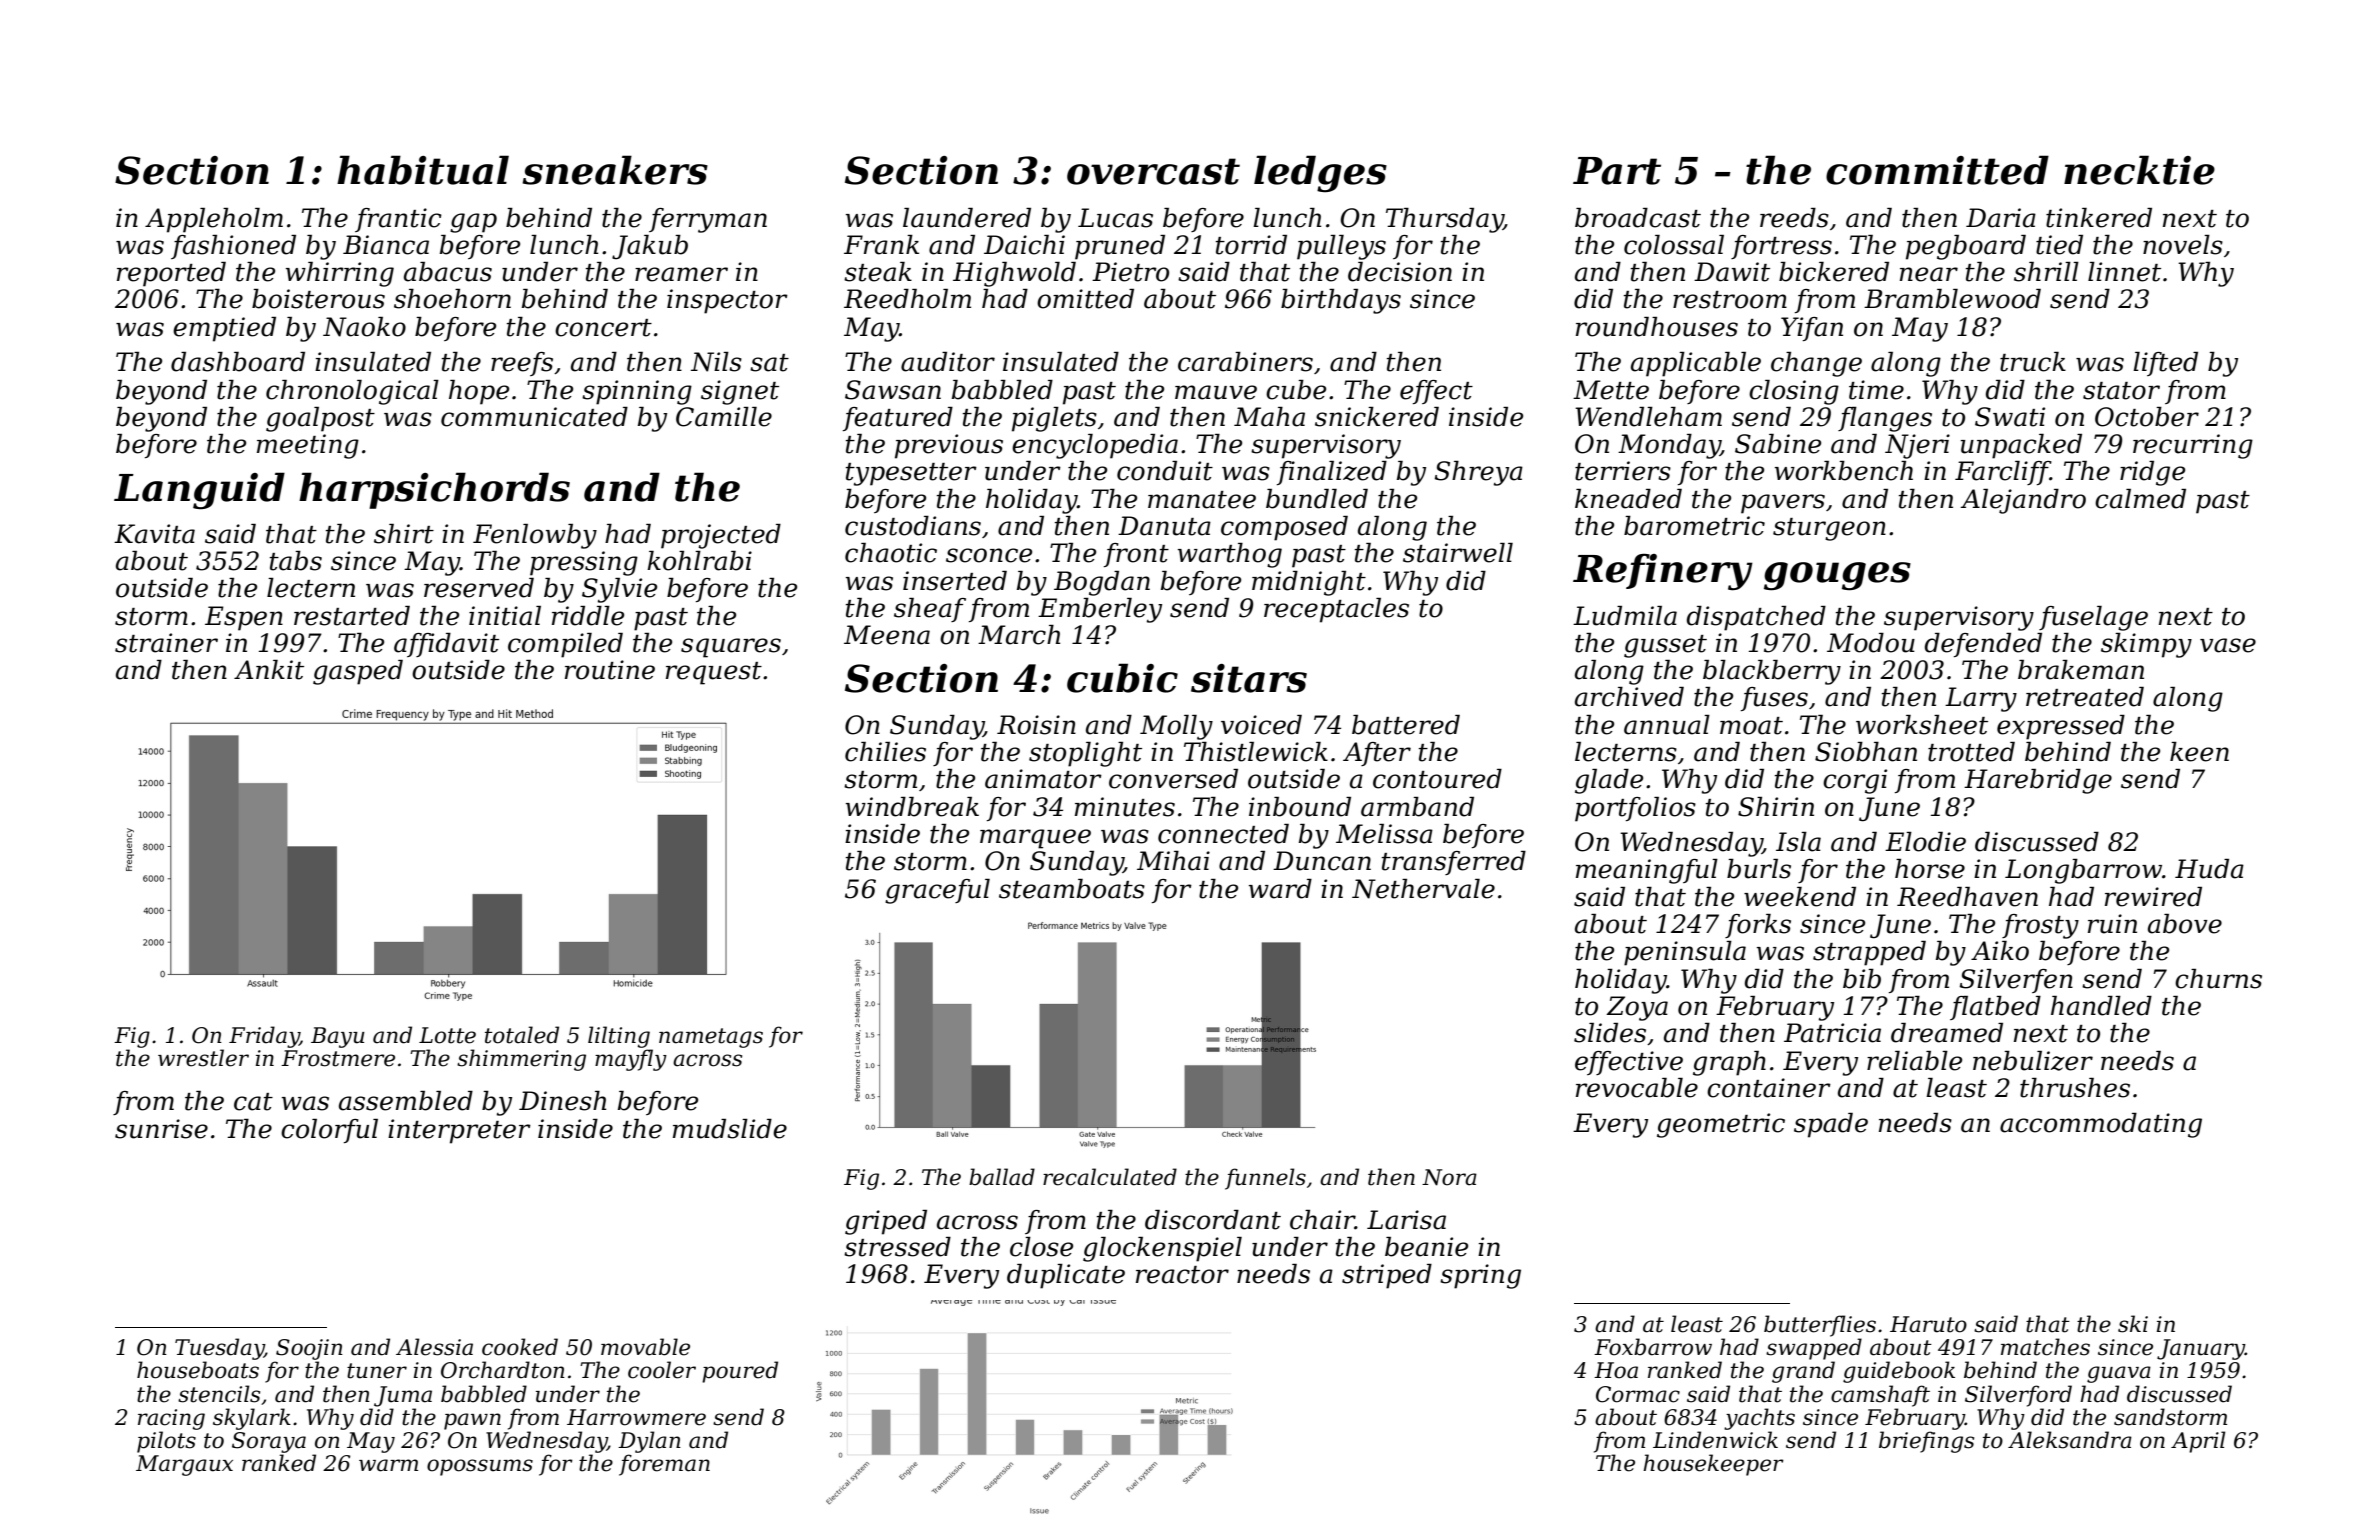 The image size is (2380, 1540). Describe the element at coordinates (184, 1465) in the image. I see `Margaux` at that location.
